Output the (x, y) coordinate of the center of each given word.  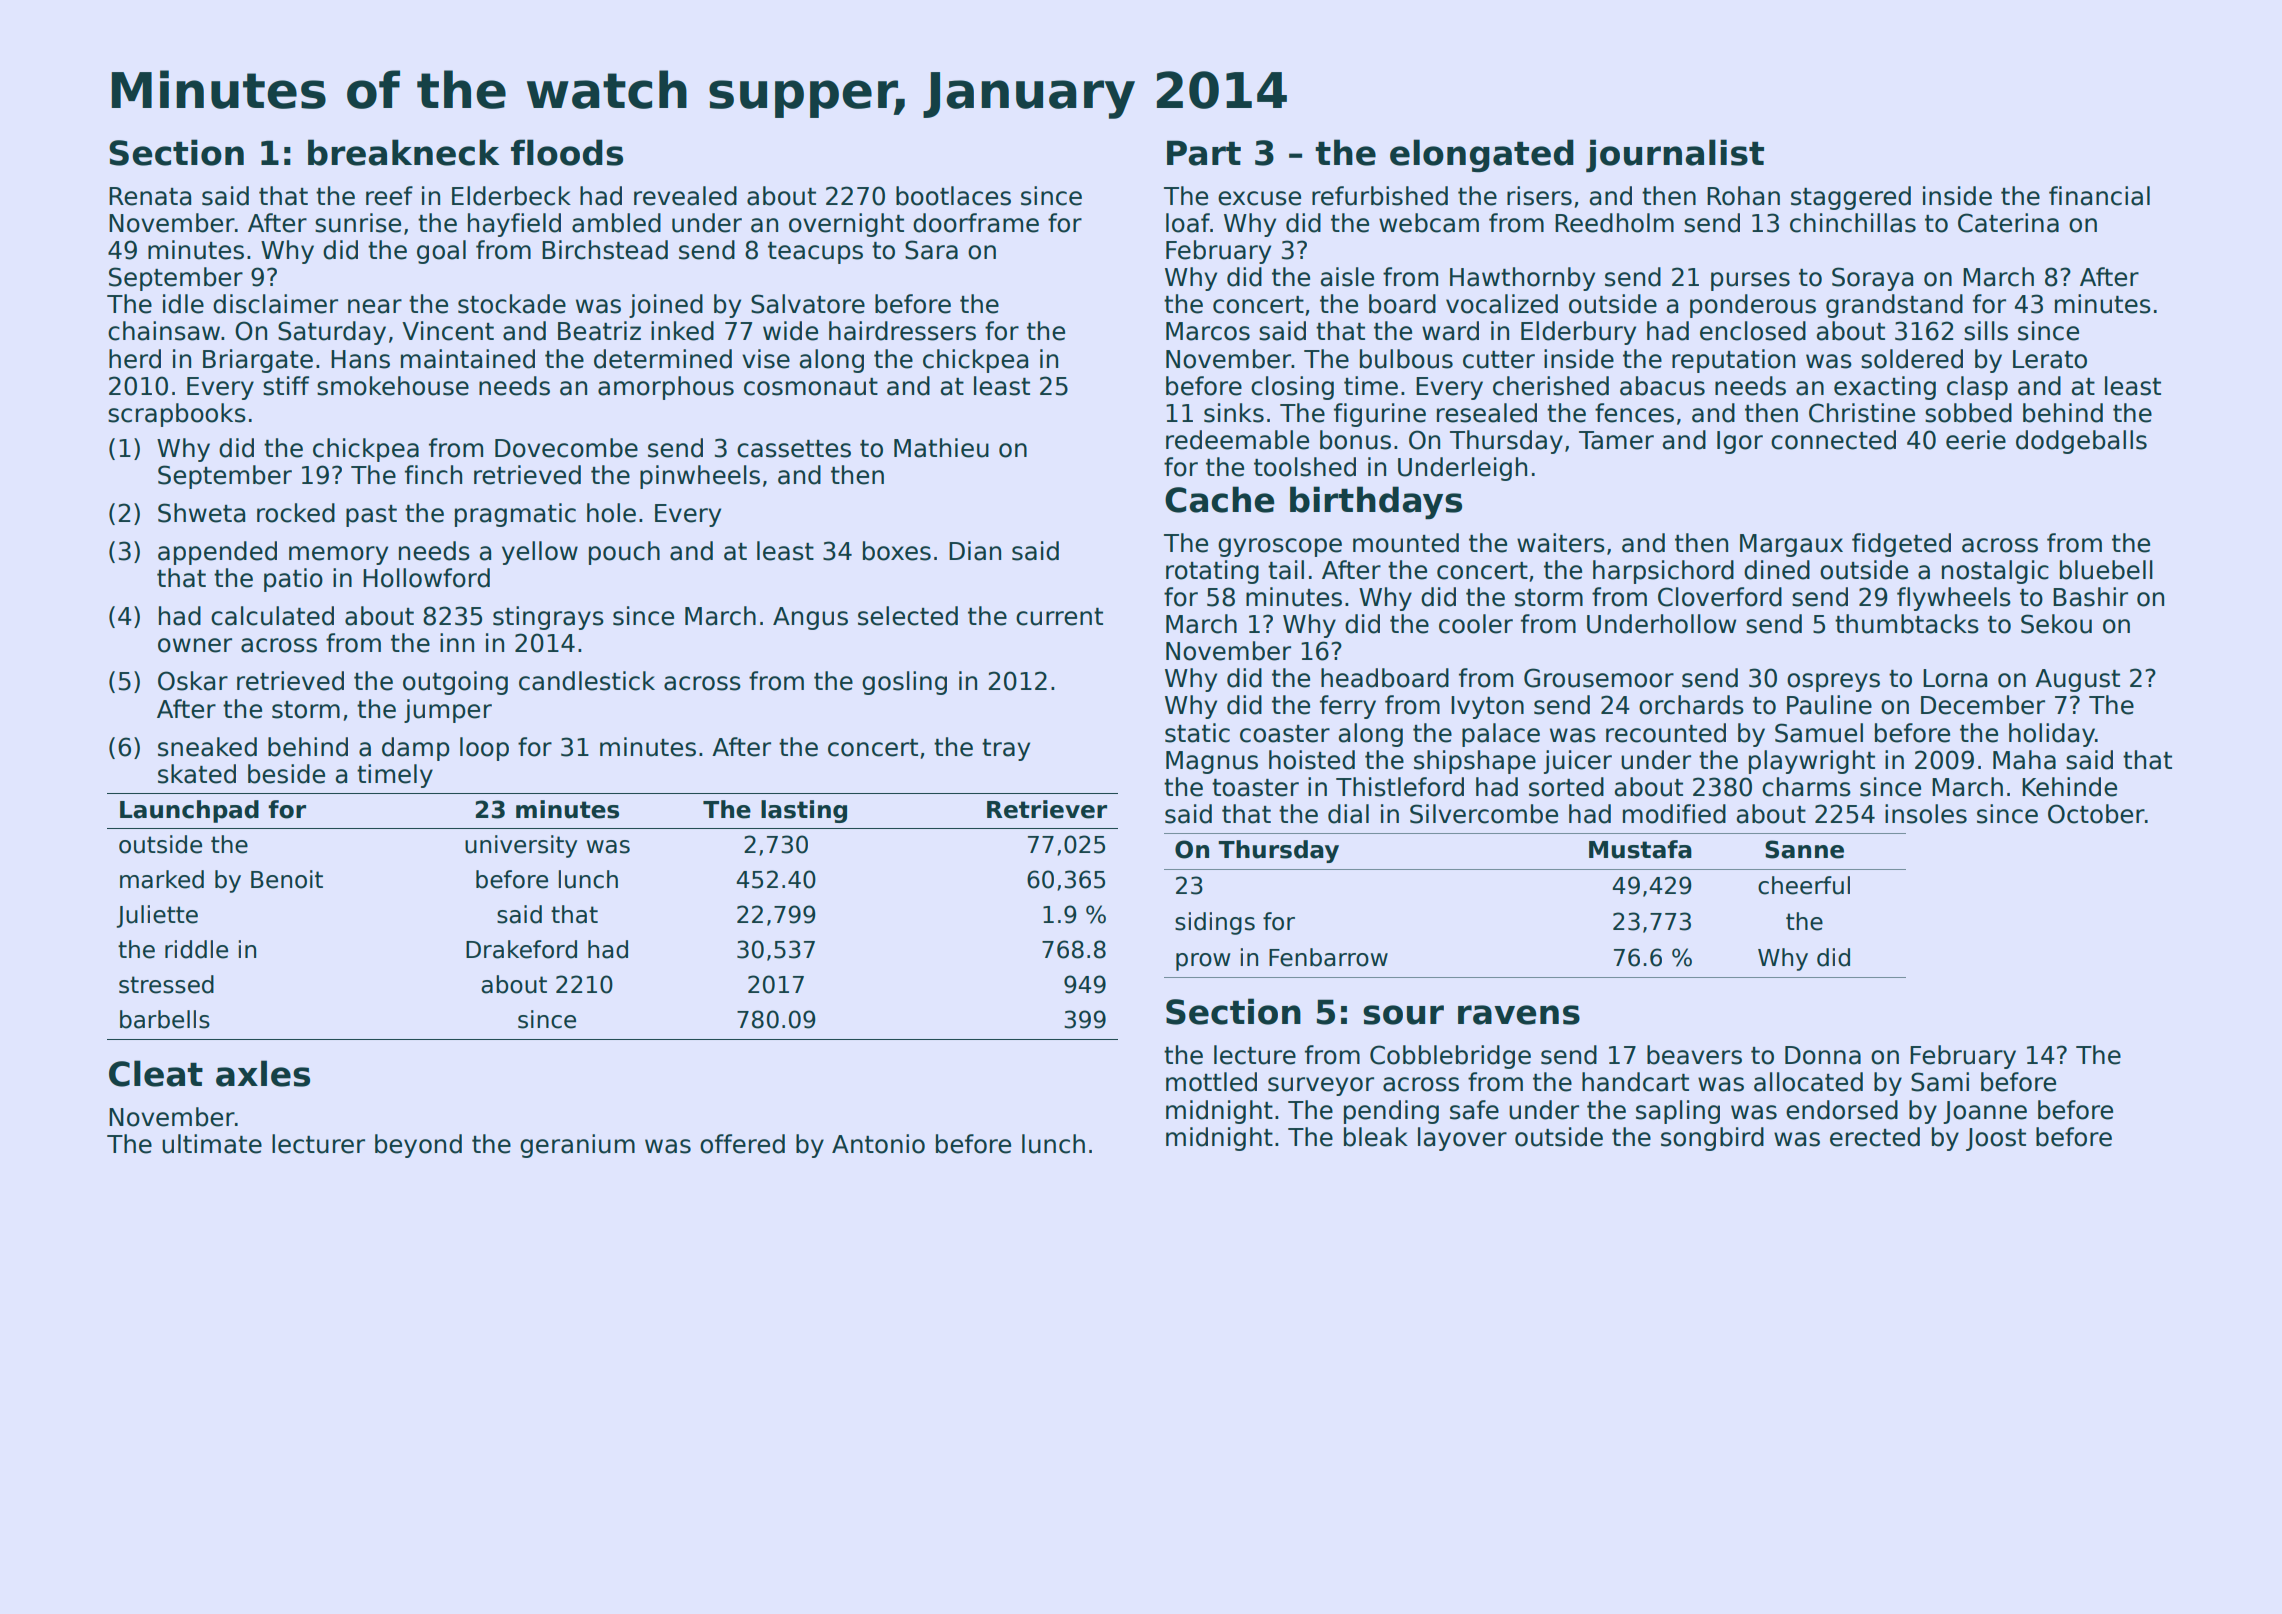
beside (286, 774)
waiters (1561, 543)
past (371, 516)
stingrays (548, 618)
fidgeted (1901, 545)
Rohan (1743, 196)
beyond (418, 1146)
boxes (897, 551)
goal (441, 252)
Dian (975, 551)
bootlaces (953, 196)
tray (1006, 750)
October (2096, 814)
